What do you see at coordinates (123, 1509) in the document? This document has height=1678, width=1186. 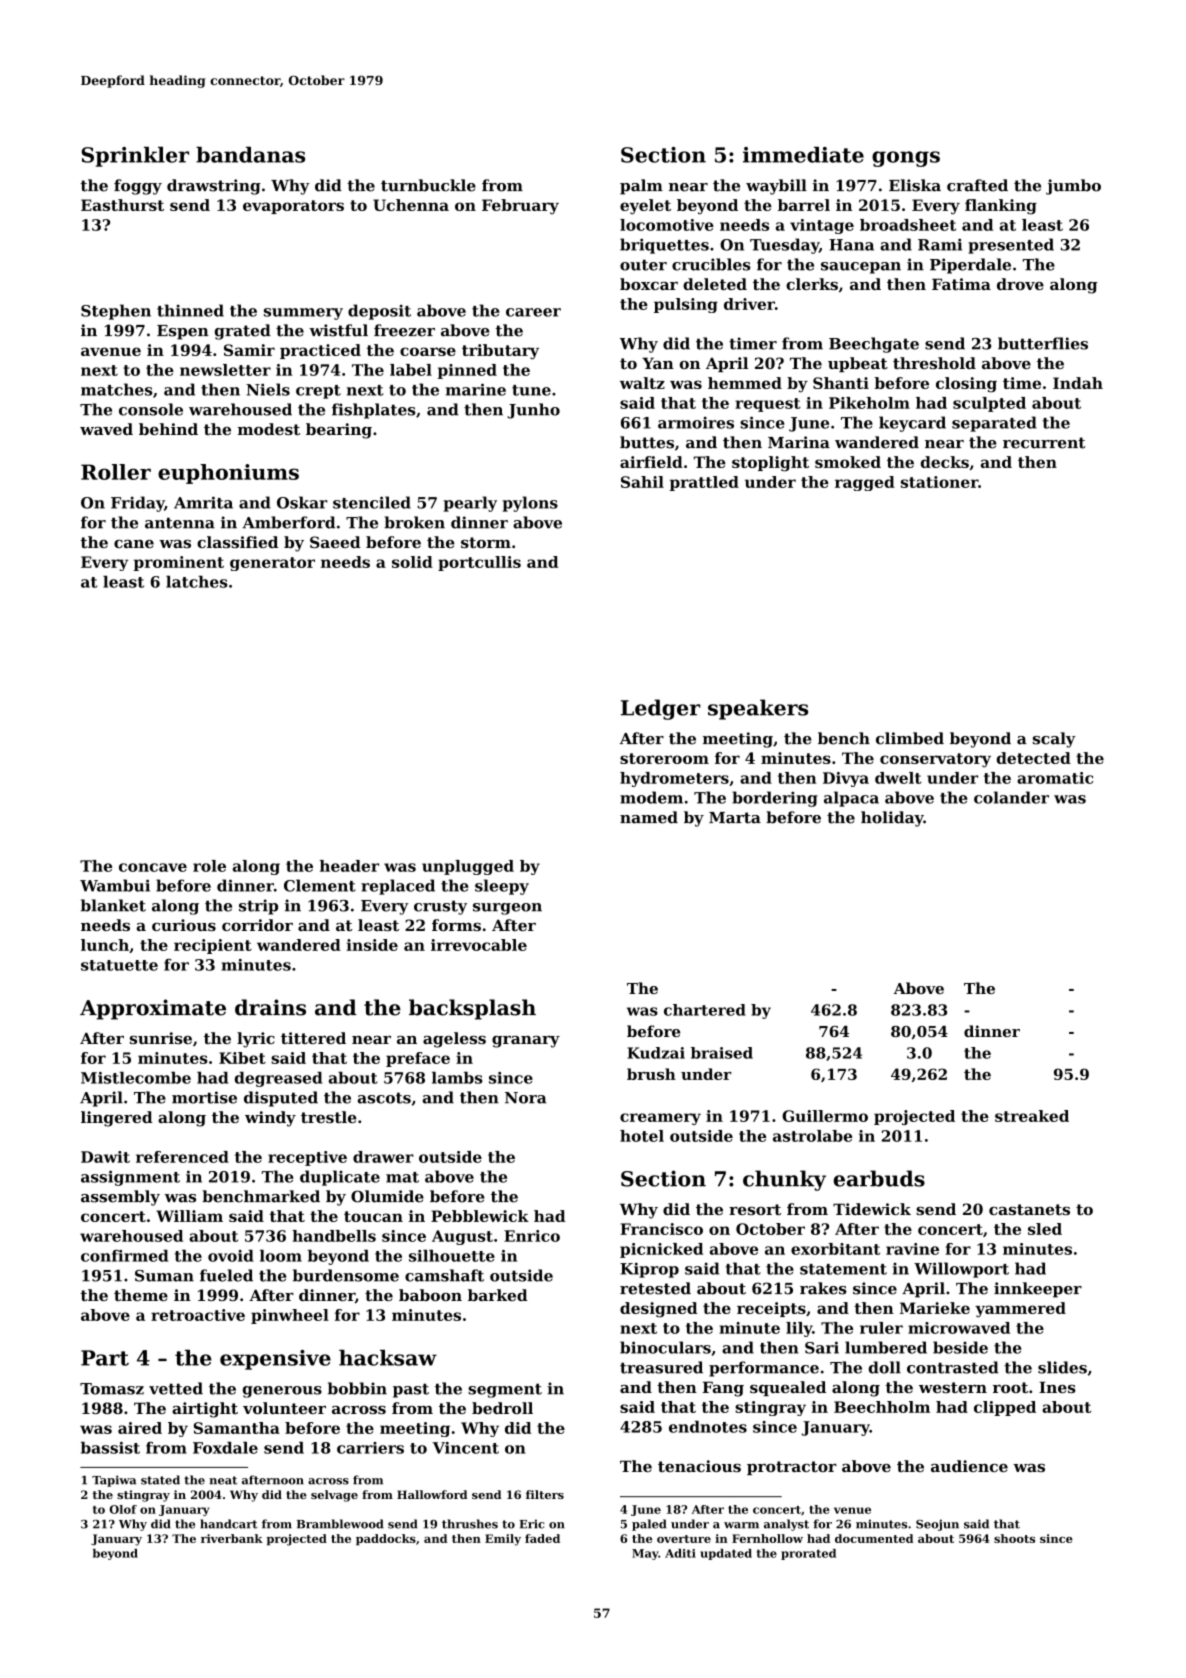 I see `Olof` at bounding box center [123, 1509].
